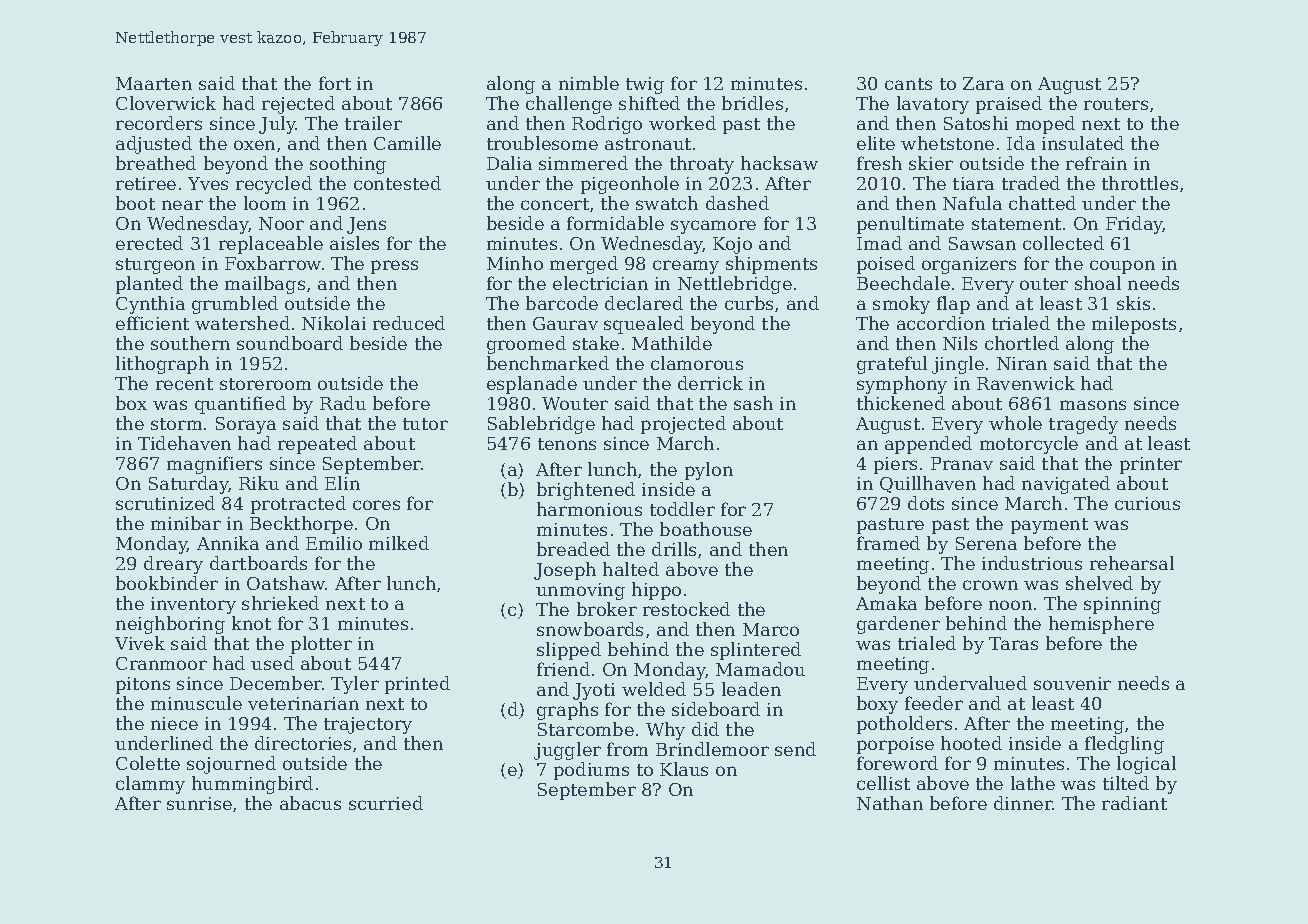 Image resolution: width=1308 pixels, height=924 pixels. What do you see at coordinates (1134, 325) in the image?
I see `mileposts` at bounding box center [1134, 325].
